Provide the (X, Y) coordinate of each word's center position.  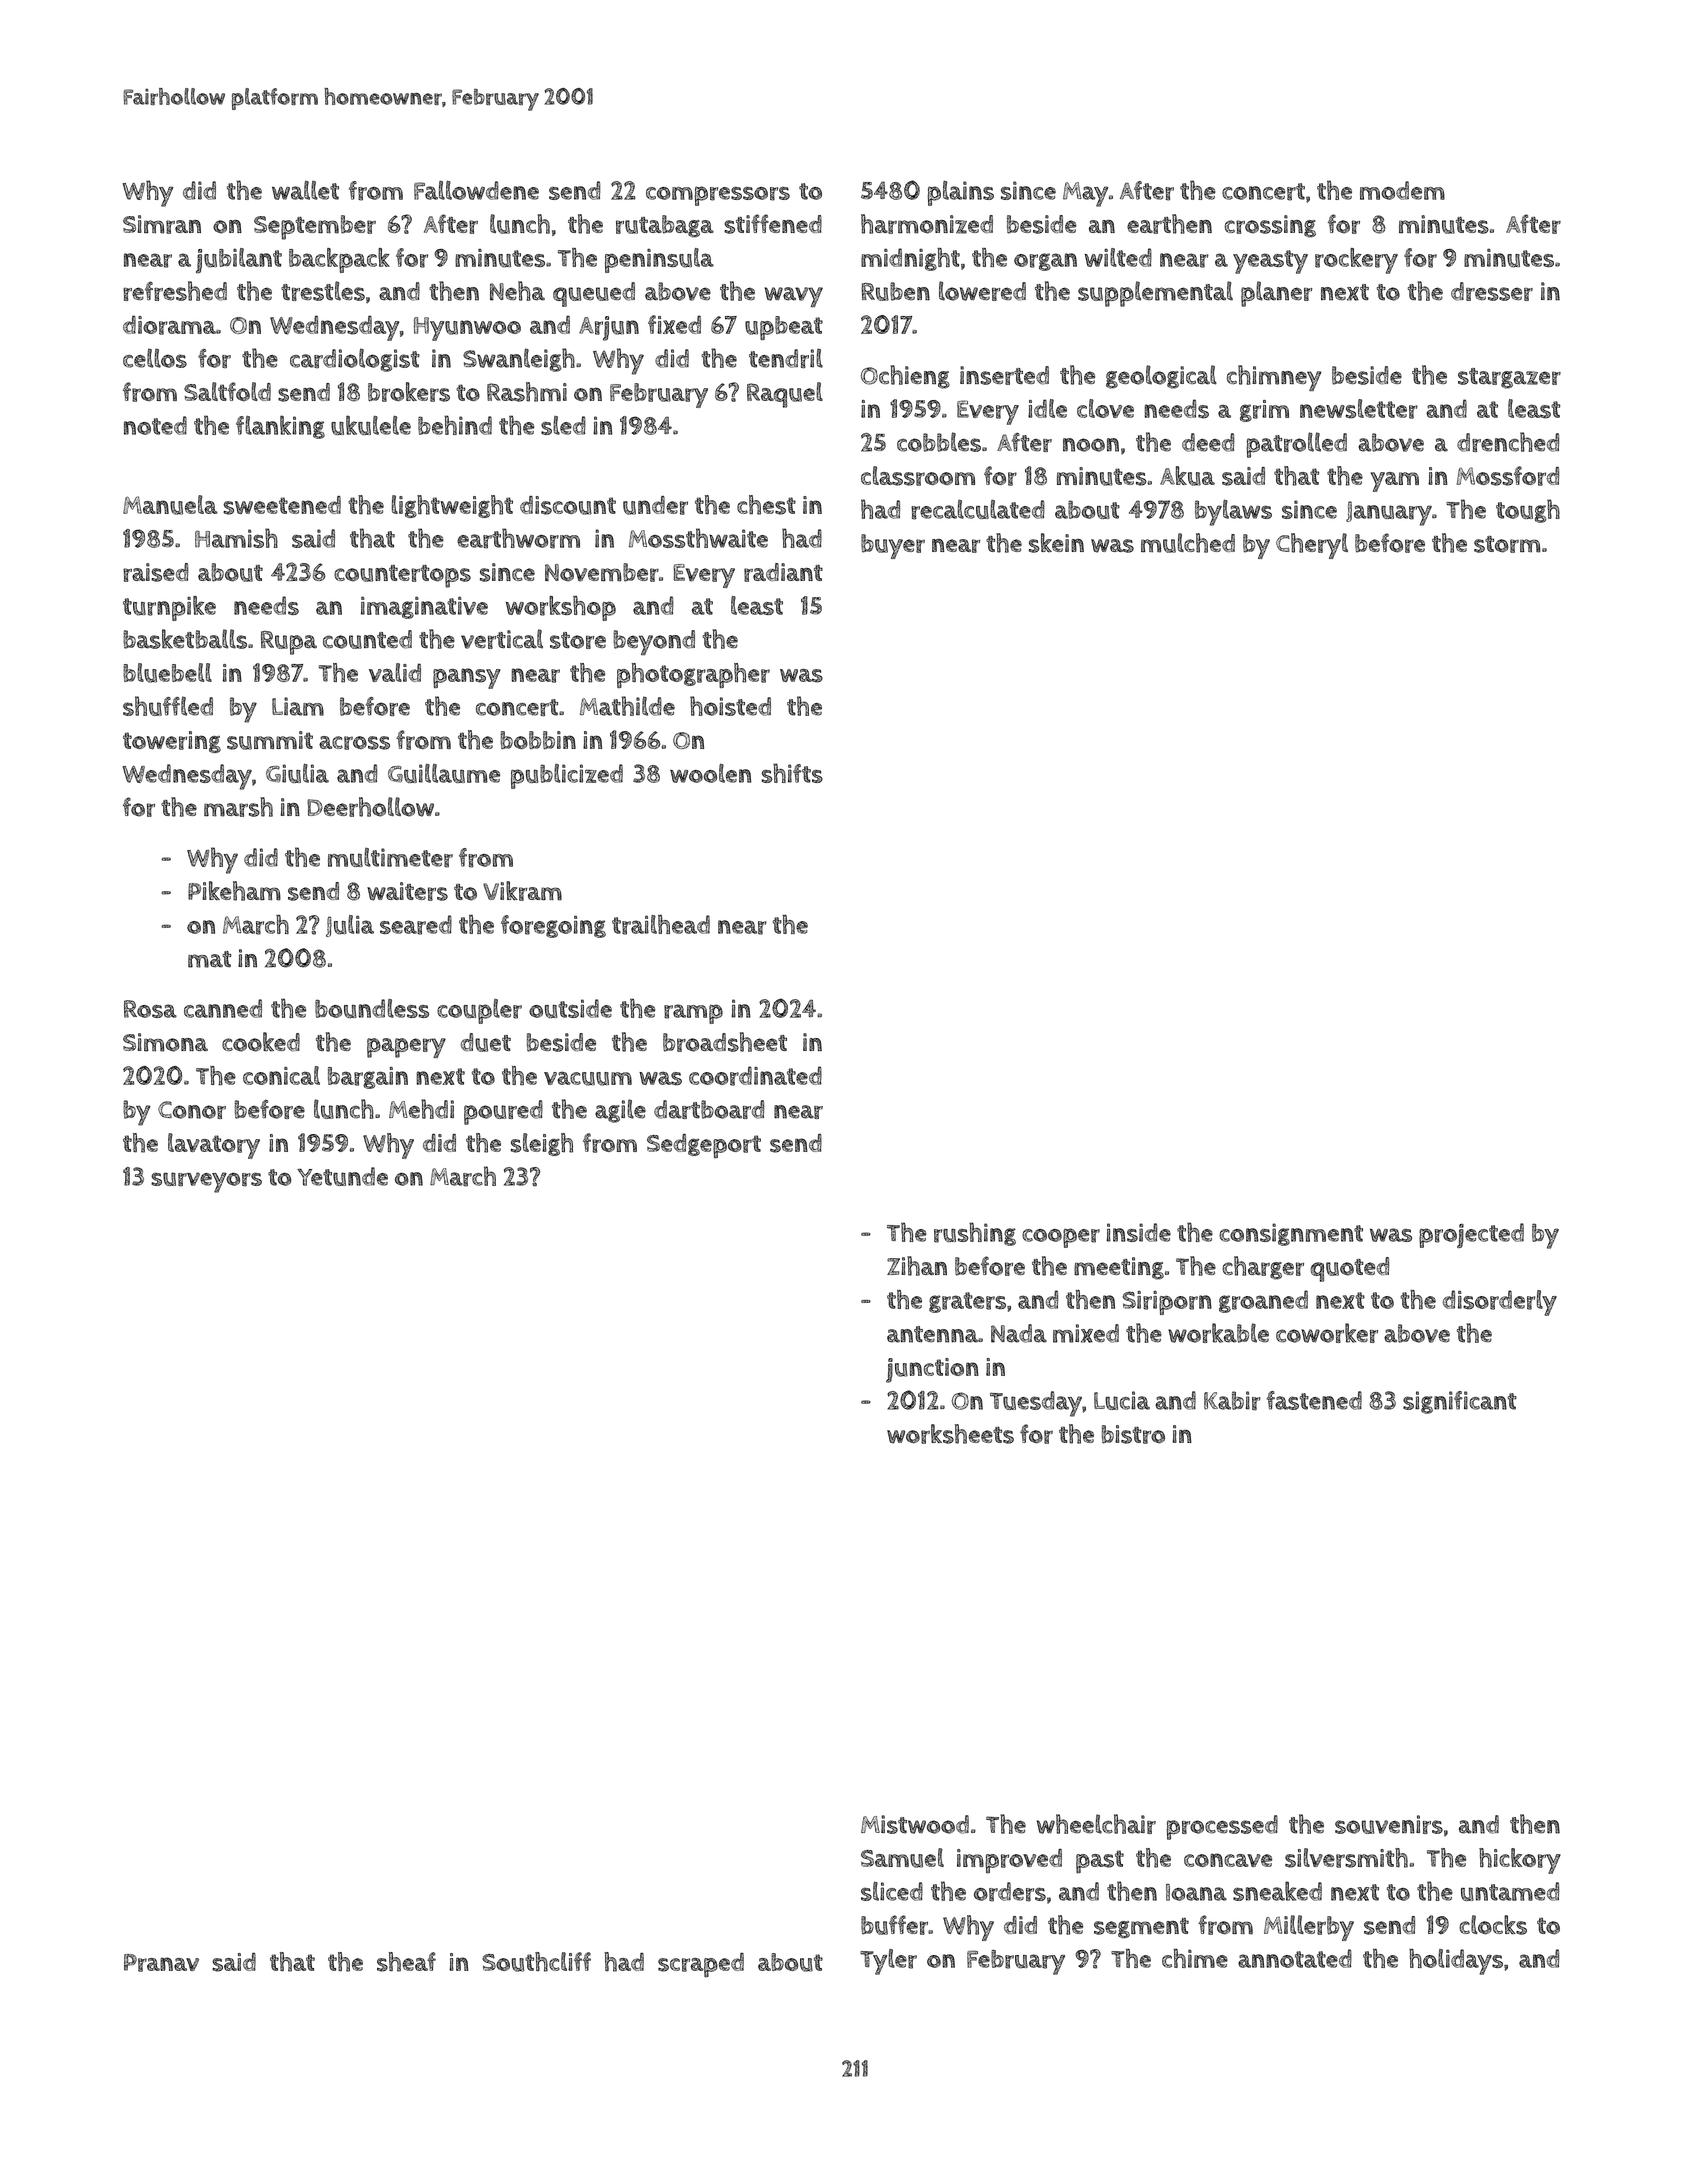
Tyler (888, 1962)
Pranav (161, 1963)
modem (1402, 190)
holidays (1456, 1962)
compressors (718, 196)
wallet (305, 190)
